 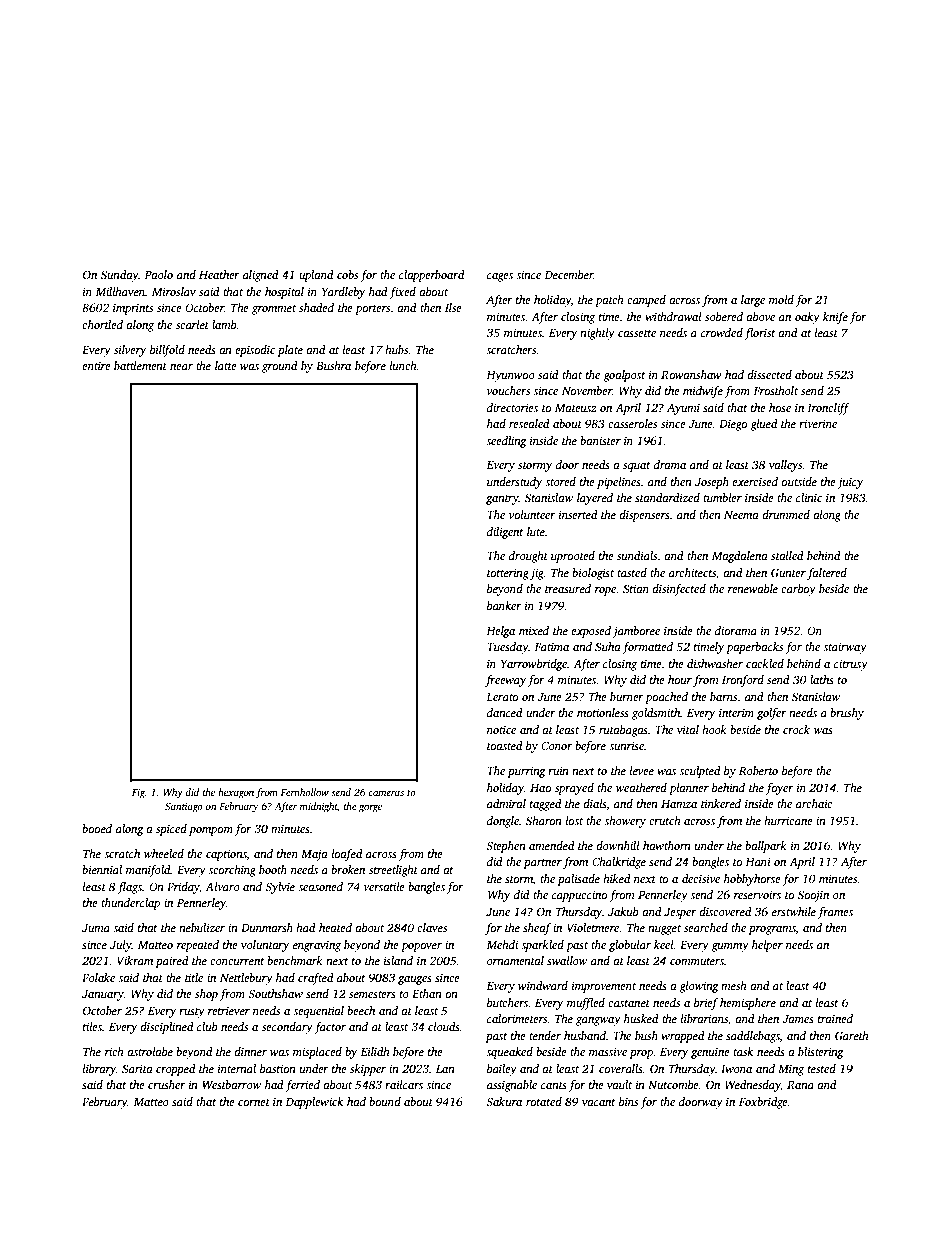 What do you see at coordinates (544, 1101) in the screenshot?
I see `rotated` at bounding box center [544, 1101].
